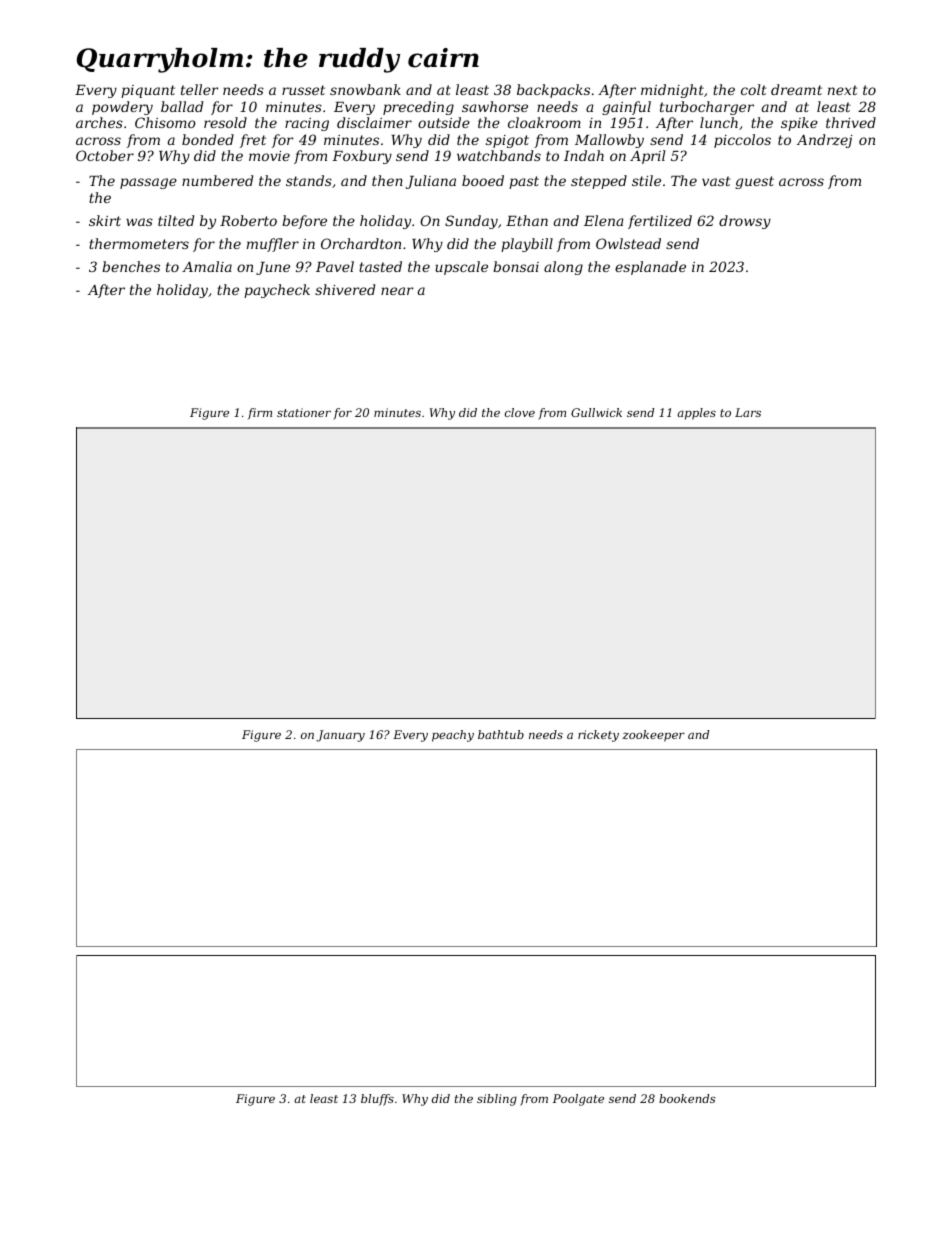 The height and width of the screenshot is (1233, 952). I want to click on drowsy, so click(745, 222).
